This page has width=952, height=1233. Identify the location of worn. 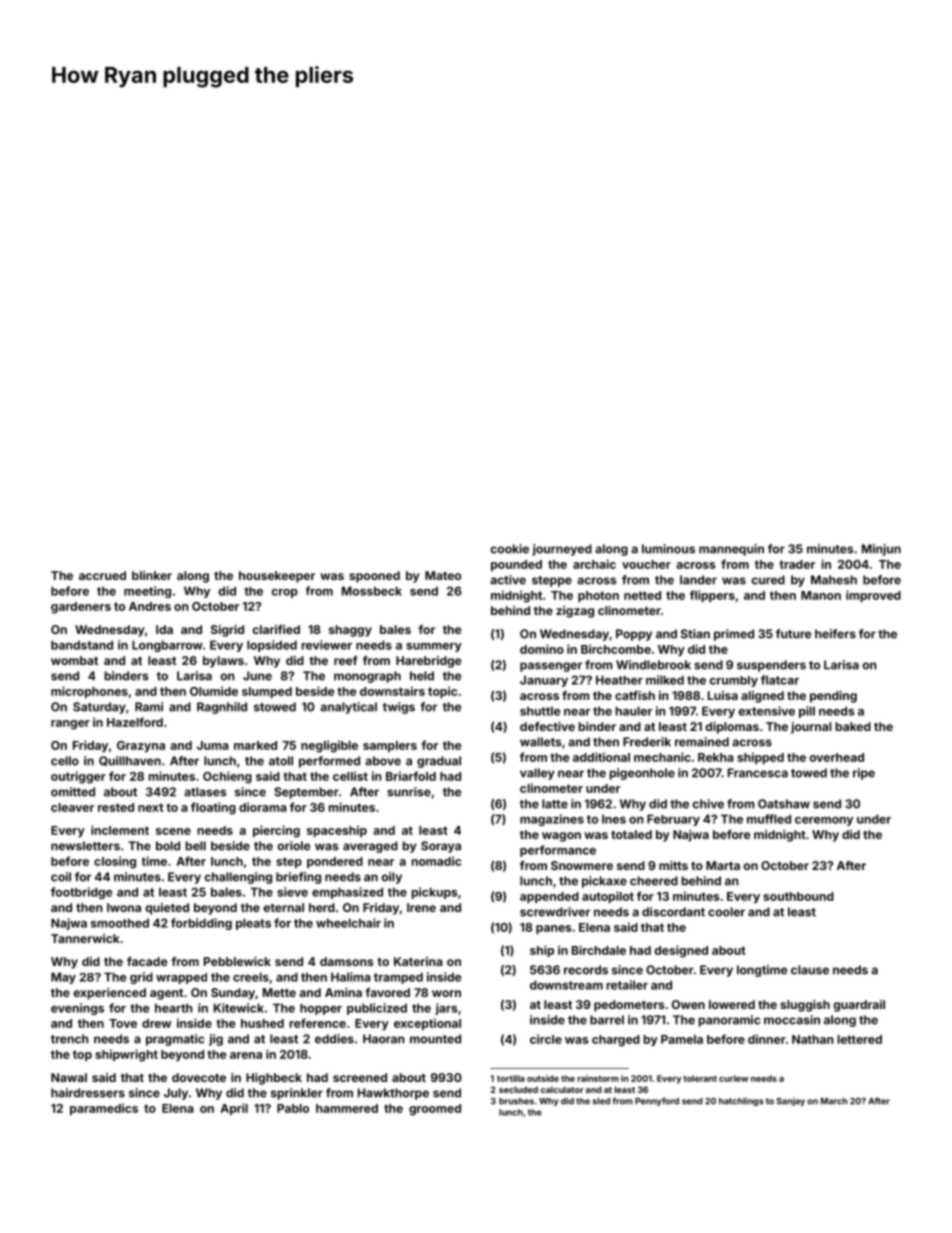
(446, 993).
